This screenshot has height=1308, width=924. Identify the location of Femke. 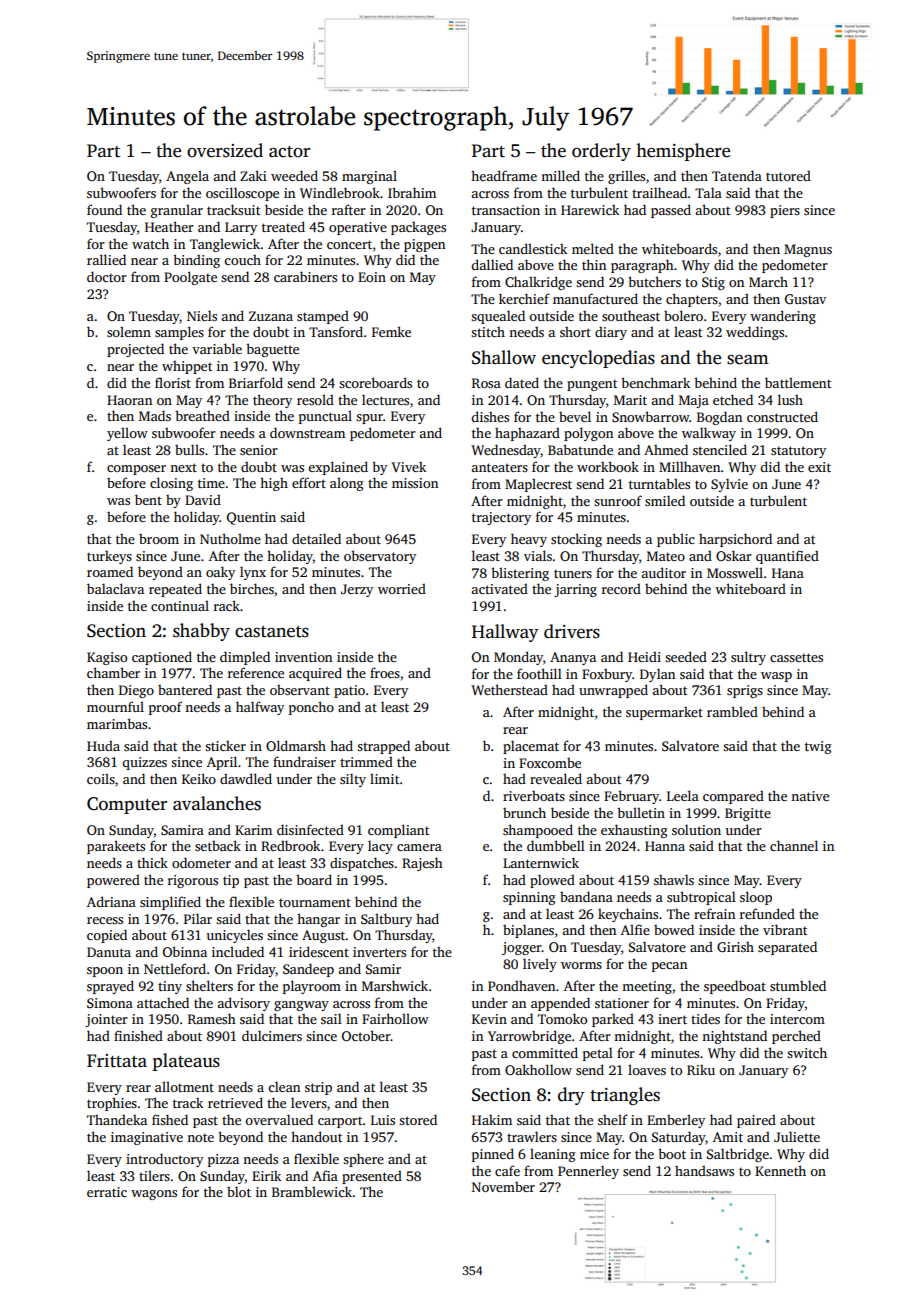
(391, 331).
